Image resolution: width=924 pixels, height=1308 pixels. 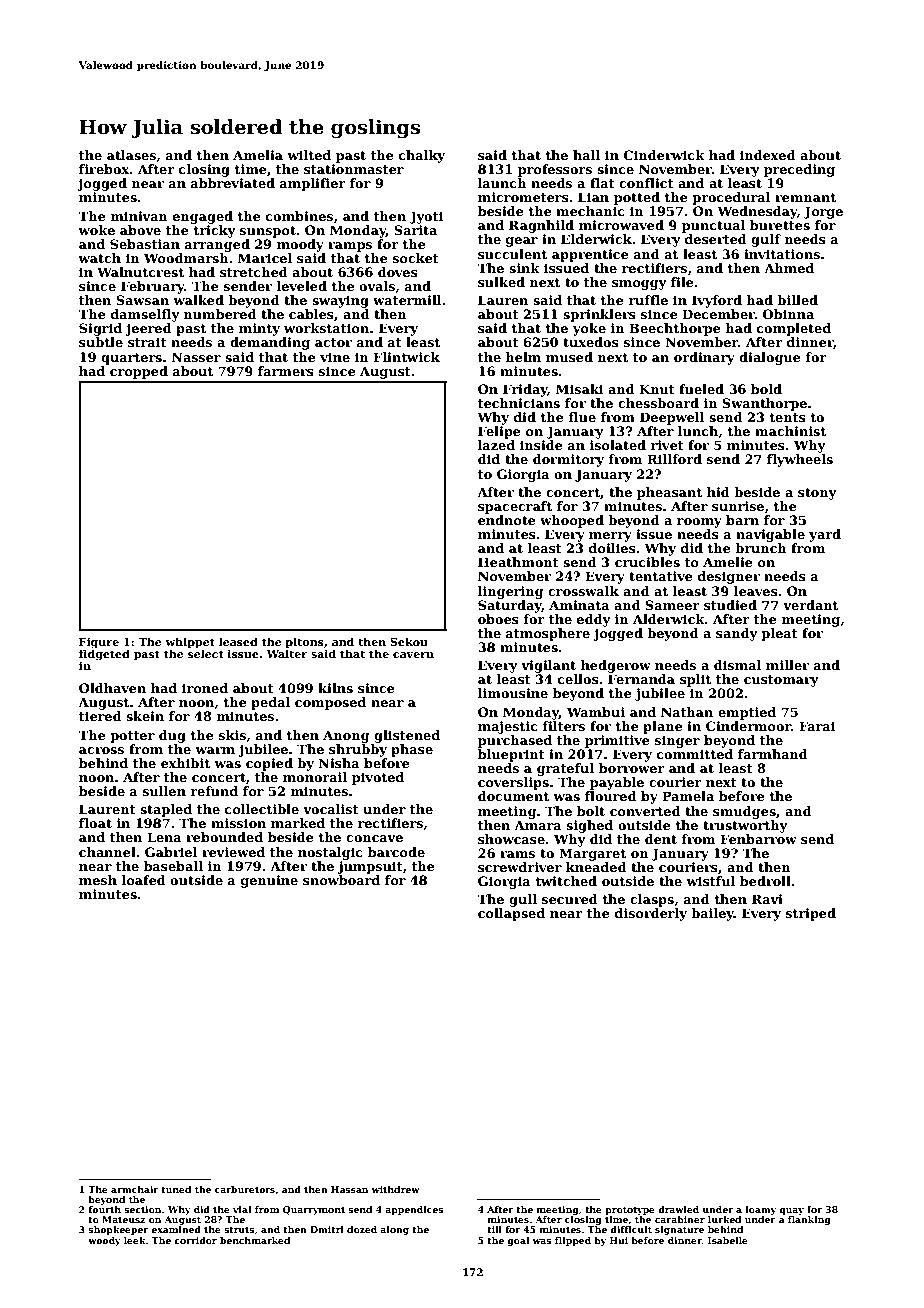 I want to click on woody, so click(x=104, y=1241).
